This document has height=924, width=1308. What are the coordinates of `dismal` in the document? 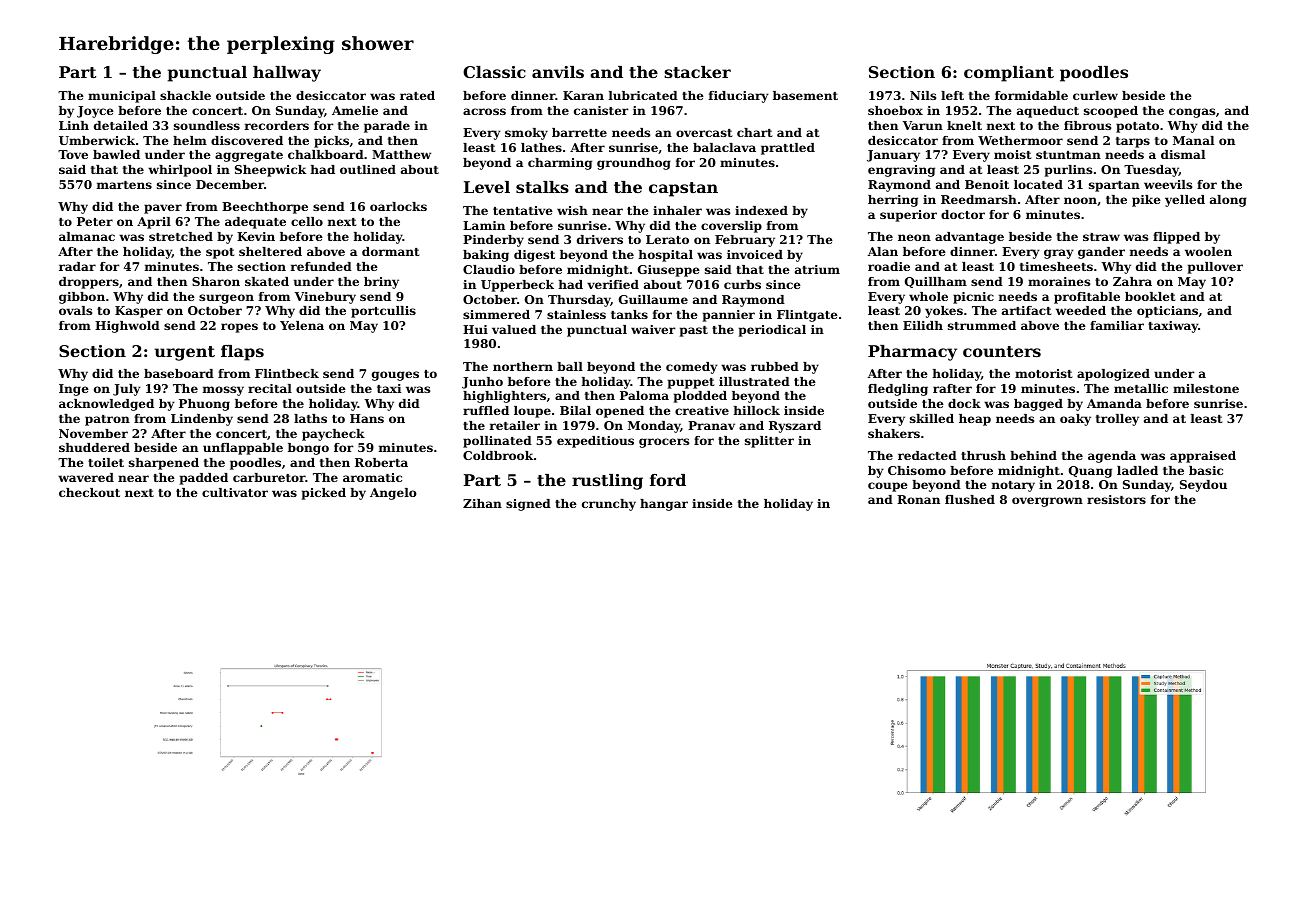 It's located at (1183, 154).
